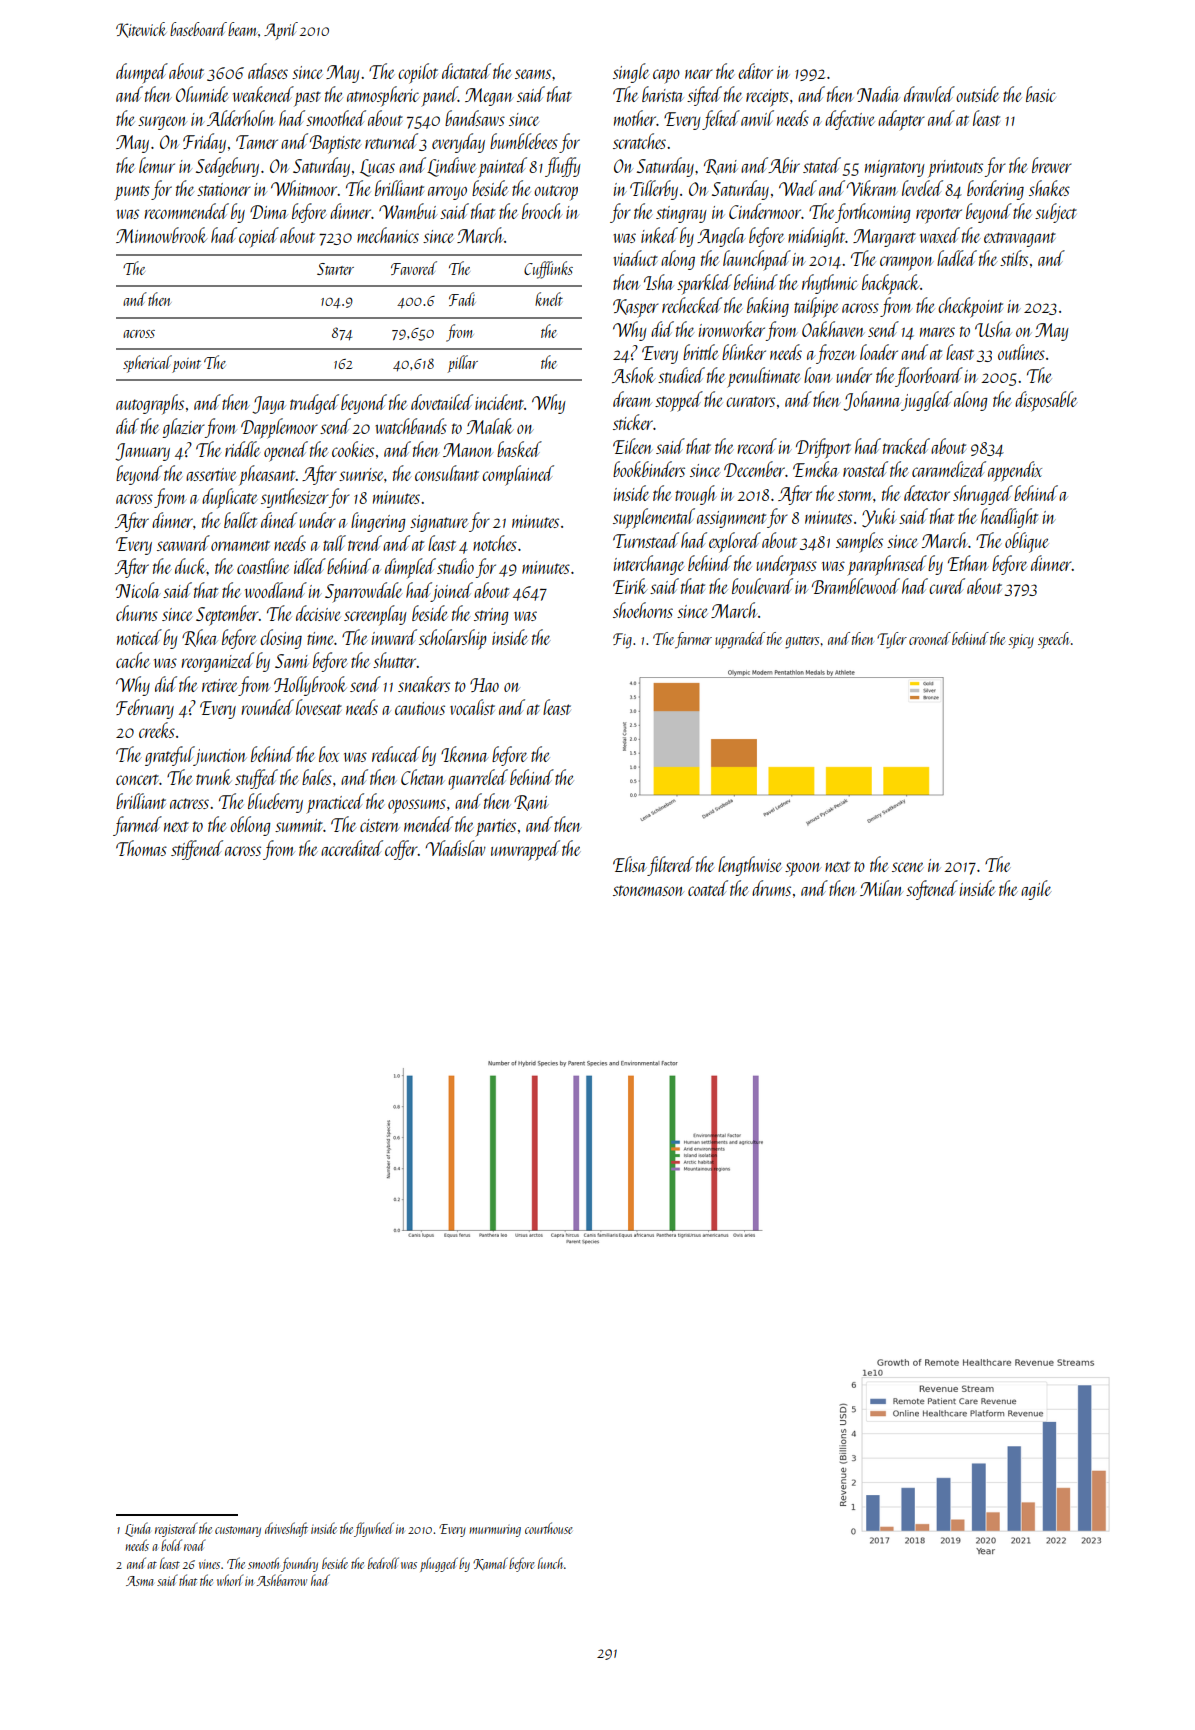  What do you see at coordinates (259, 237) in the image?
I see `copied` at bounding box center [259, 237].
